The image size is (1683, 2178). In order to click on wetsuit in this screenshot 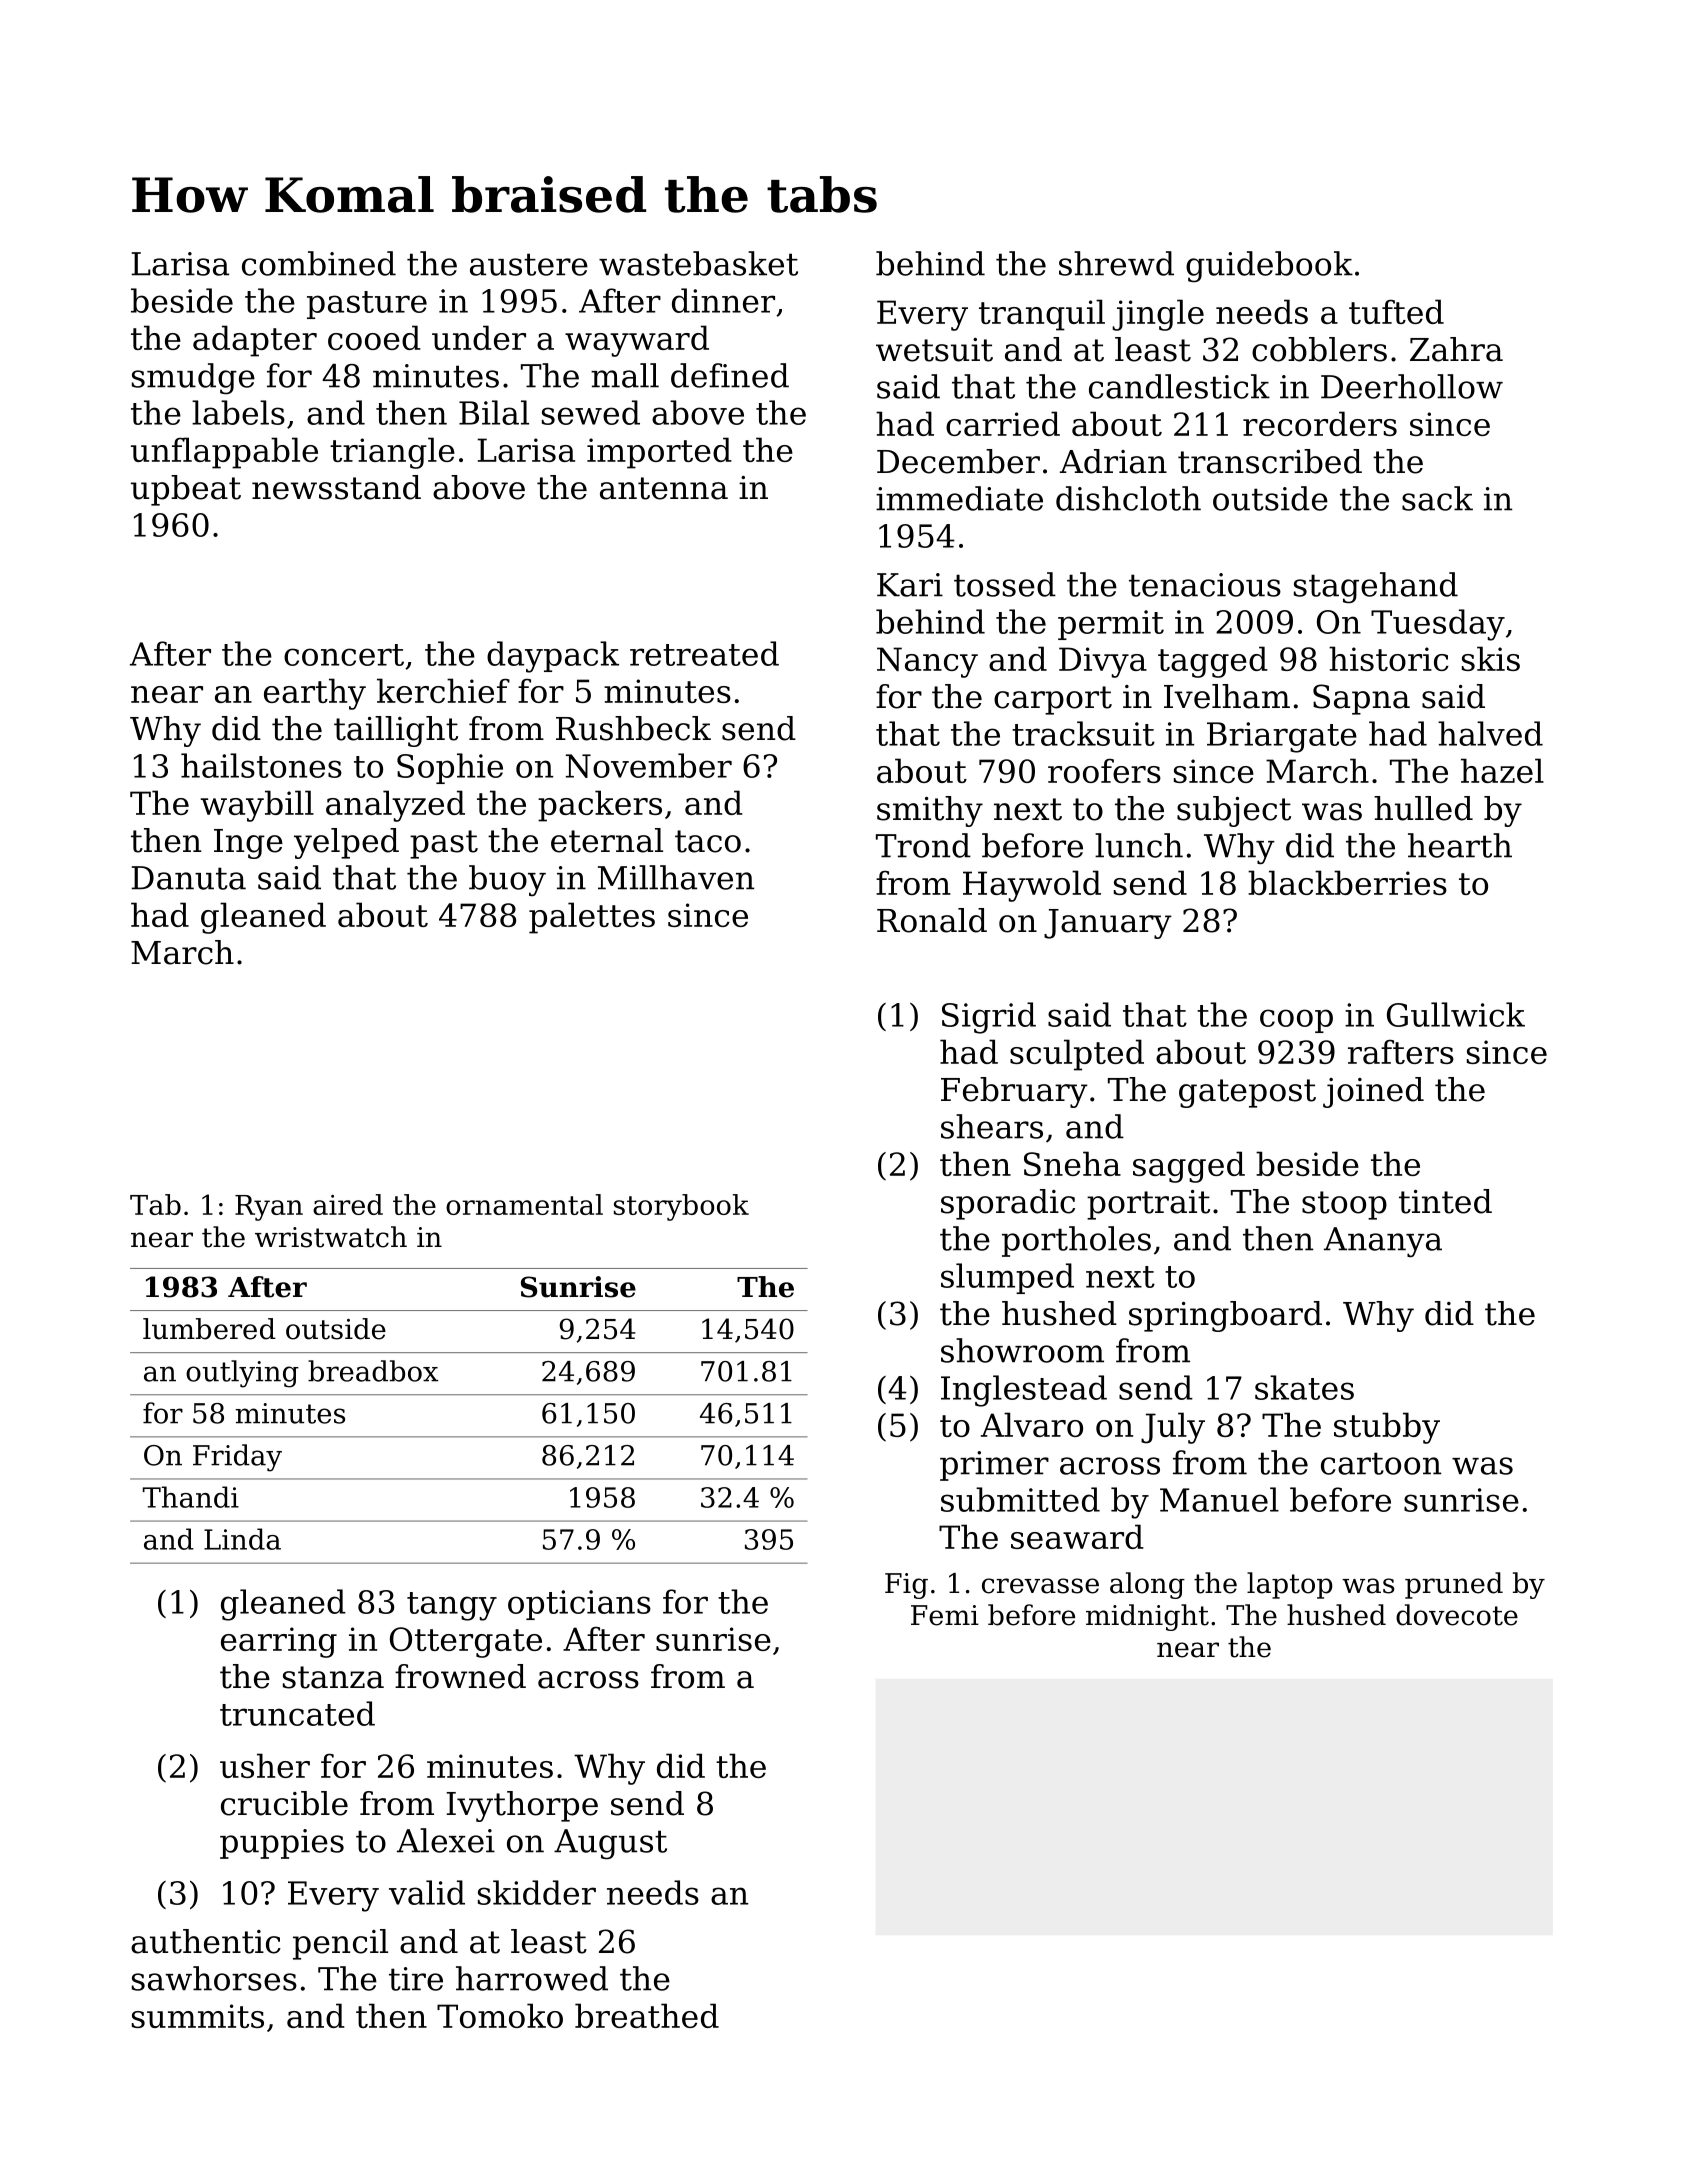, I will do `click(934, 350)`.
